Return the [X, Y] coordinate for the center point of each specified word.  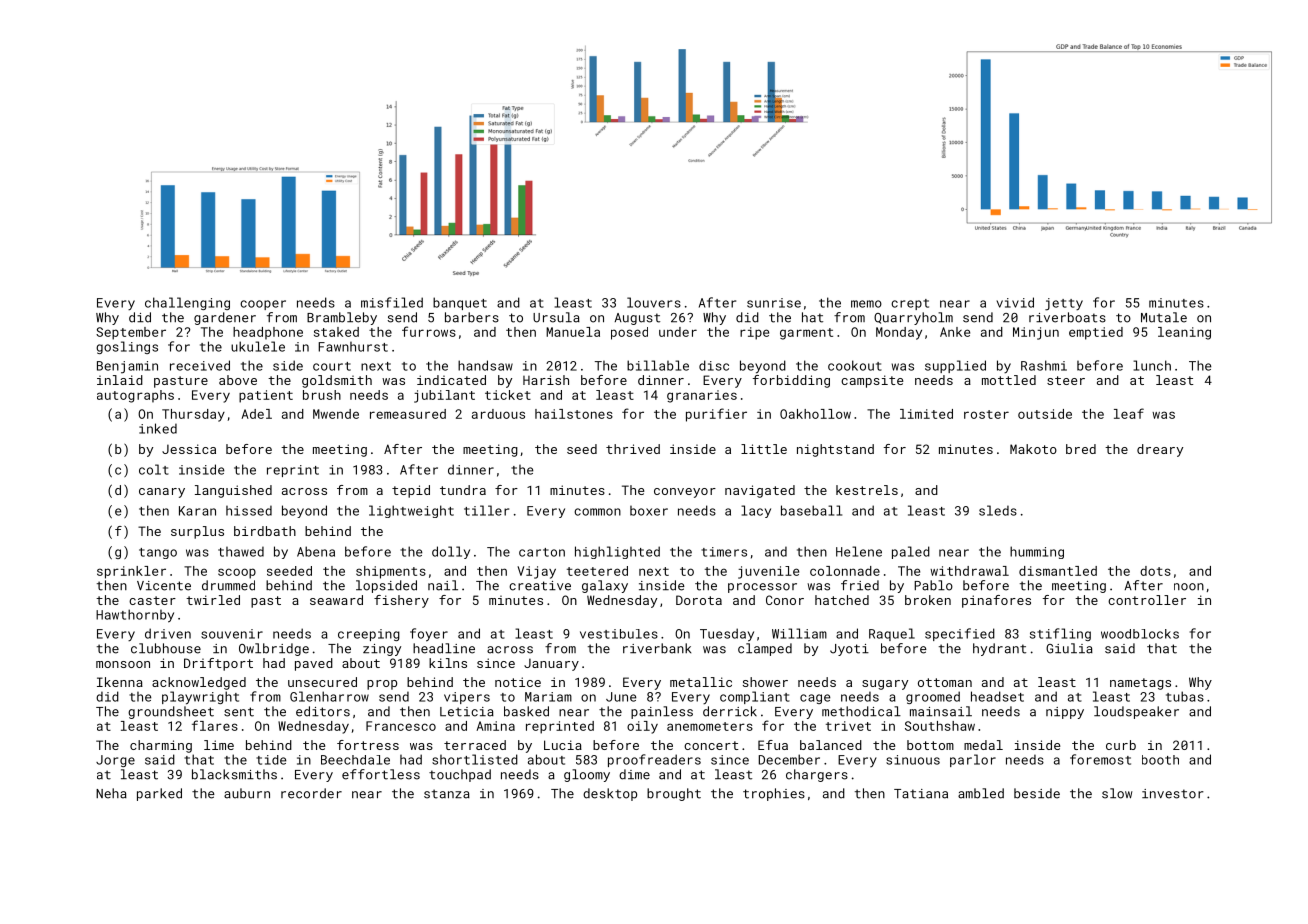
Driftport [218, 664]
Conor [785, 600]
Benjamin [127, 367]
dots [1155, 571]
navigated [760, 491]
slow [1117, 793]
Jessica [189, 449]
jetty [1064, 304]
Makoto [1033, 449]
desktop [610, 794]
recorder [311, 793]
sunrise [774, 303]
